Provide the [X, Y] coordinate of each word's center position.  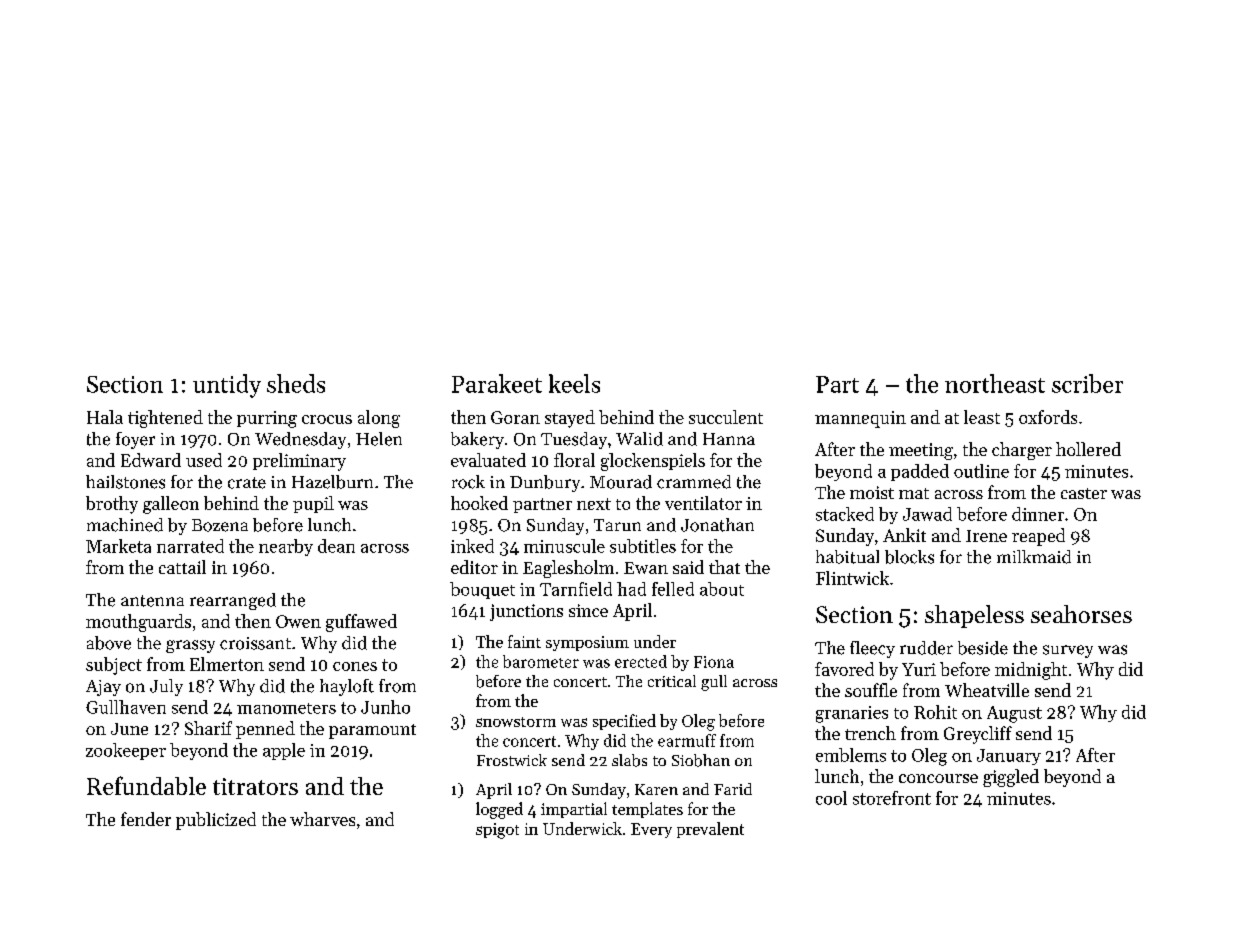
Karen [656, 789]
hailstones [125, 482]
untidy [227, 386]
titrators [255, 786]
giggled [1011, 778]
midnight [1031, 671]
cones [355, 666]
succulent [726, 417]
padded [920, 472]
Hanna [729, 439]
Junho [385, 707]
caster [1084, 493]
